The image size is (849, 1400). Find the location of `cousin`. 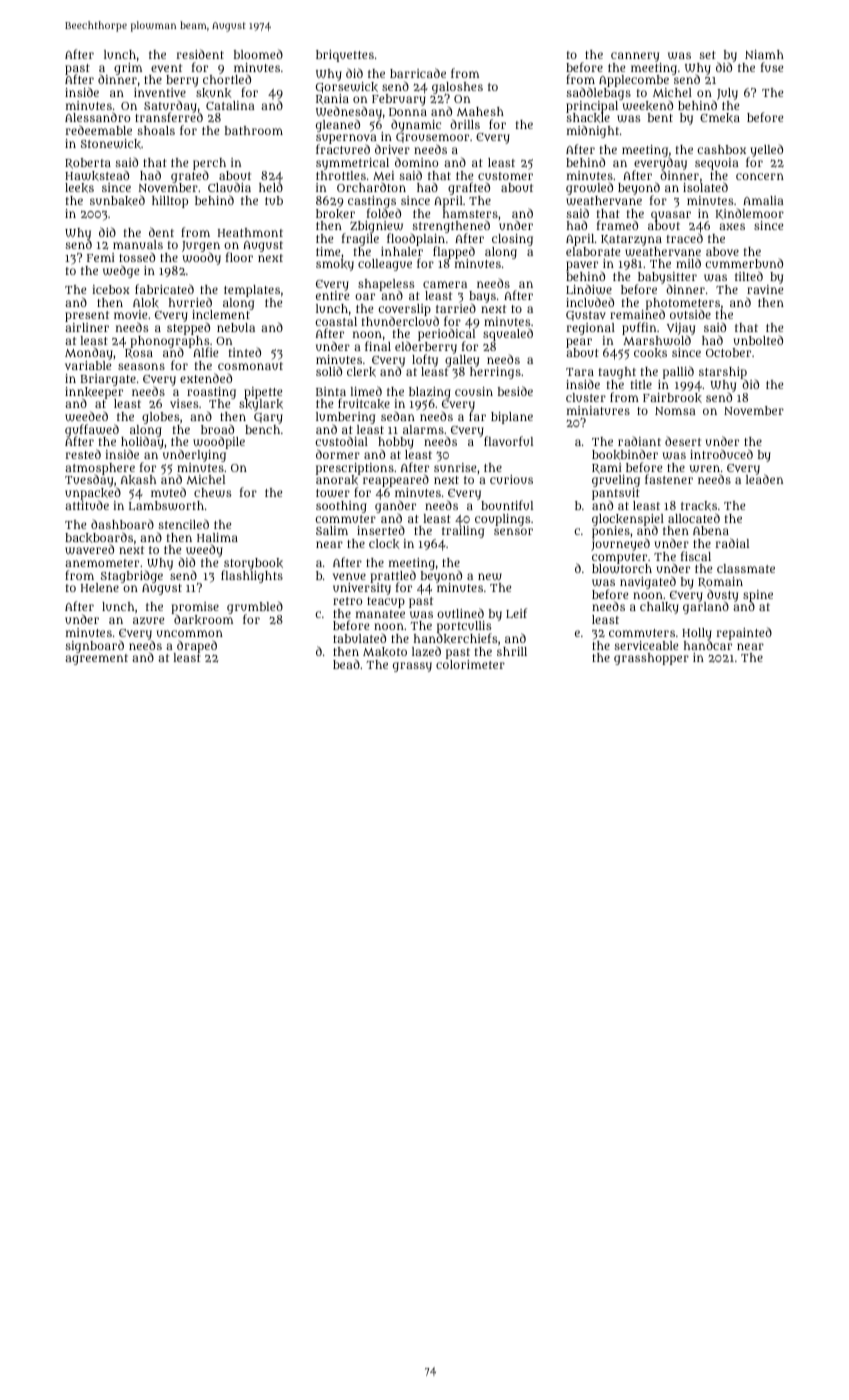

cousin is located at coordinates (474, 391).
